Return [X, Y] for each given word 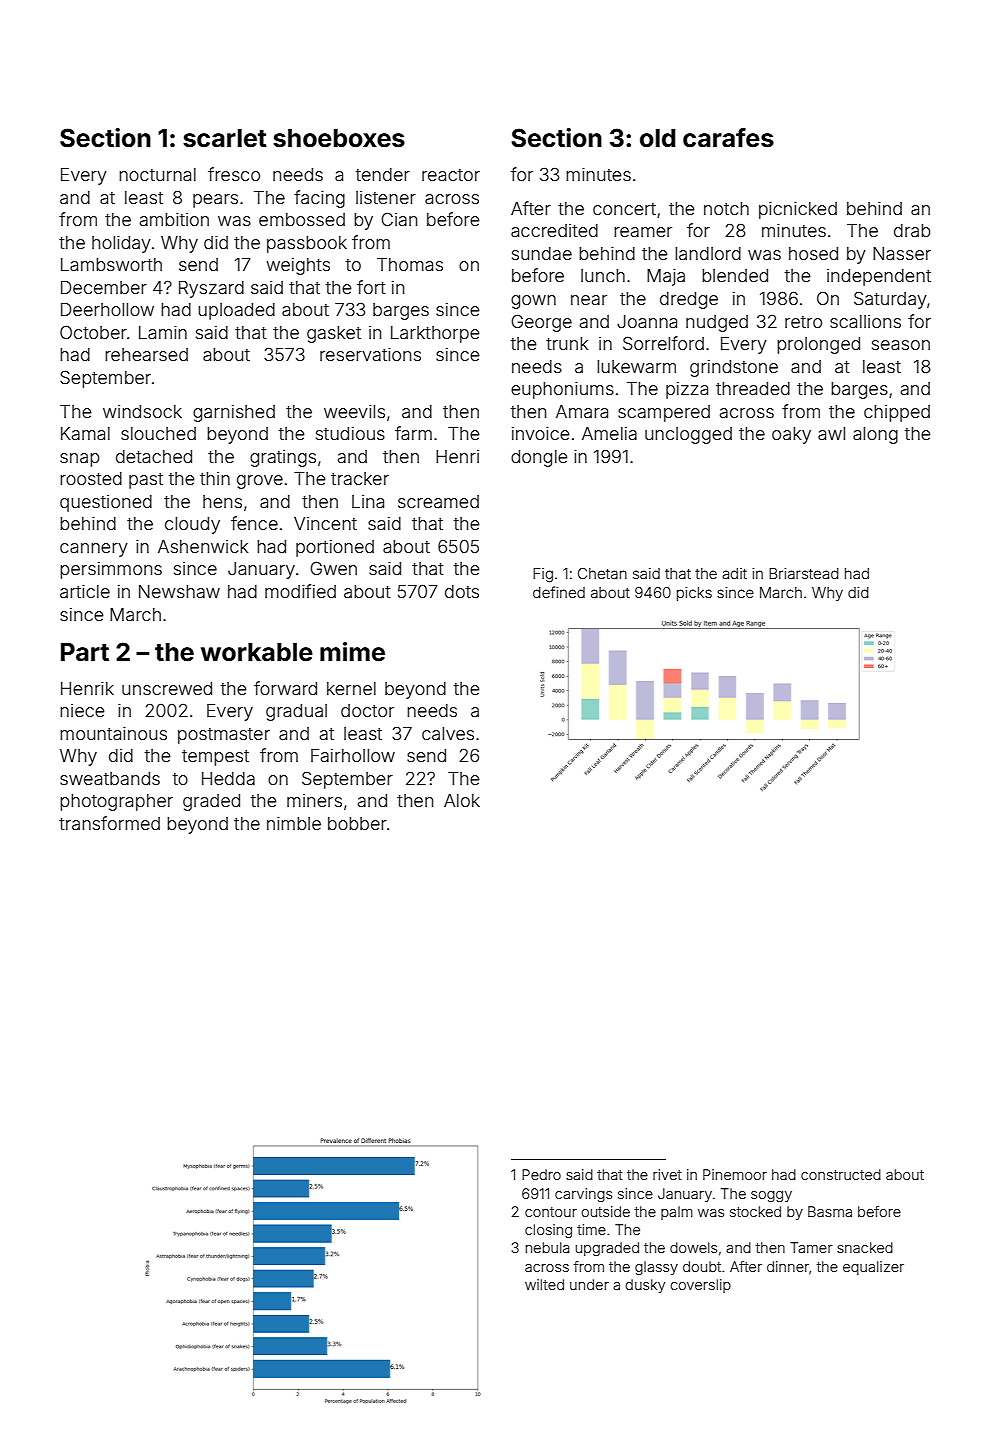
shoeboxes [339, 138]
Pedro [541, 1174]
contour [551, 1212]
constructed [841, 1174]
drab [912, 230]
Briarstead [804, 573]
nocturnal [157, 174]
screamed [438, 501]
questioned [106, 503]
